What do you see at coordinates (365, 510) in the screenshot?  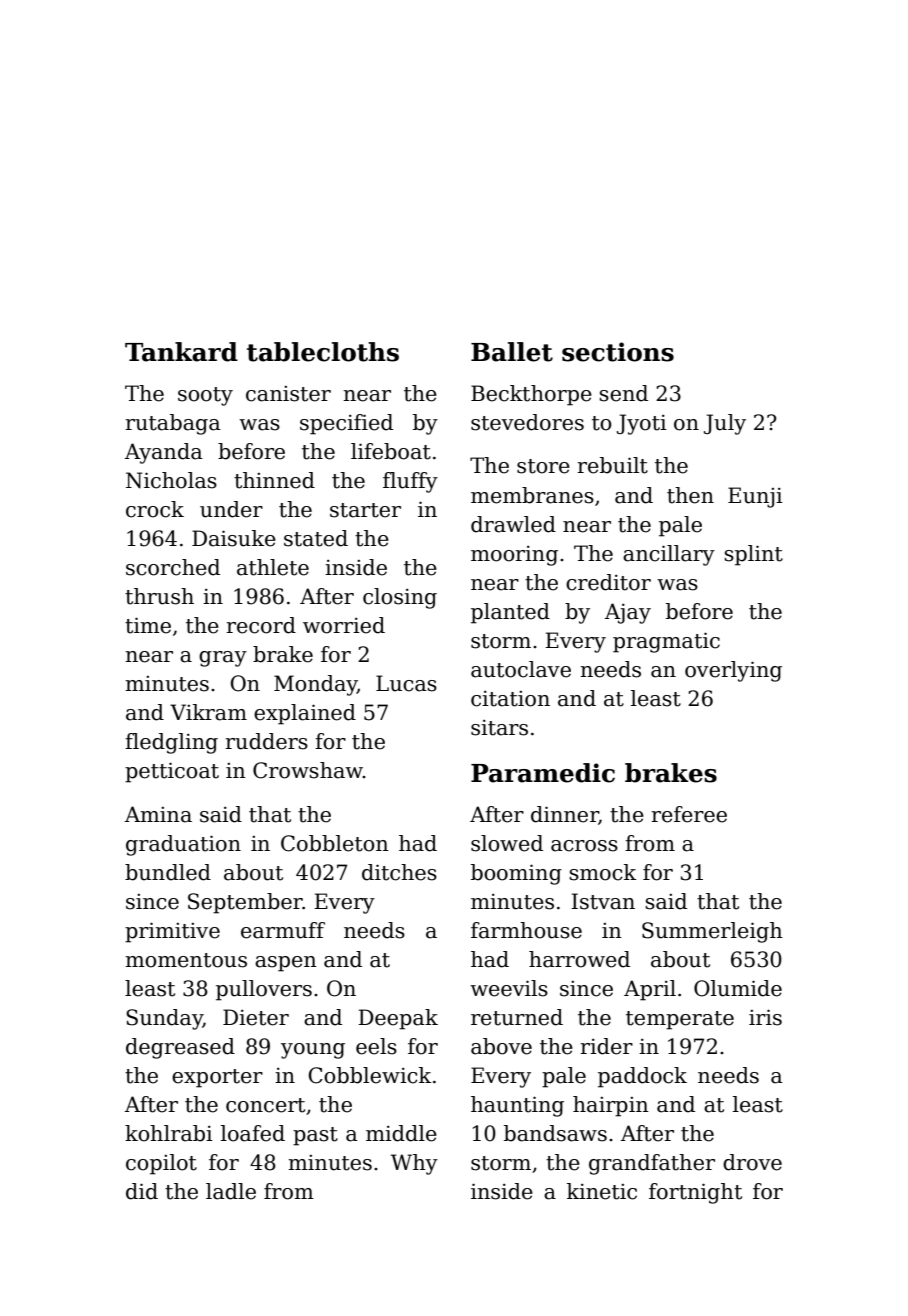 I see `starter` at bounding box center [365, 510].
